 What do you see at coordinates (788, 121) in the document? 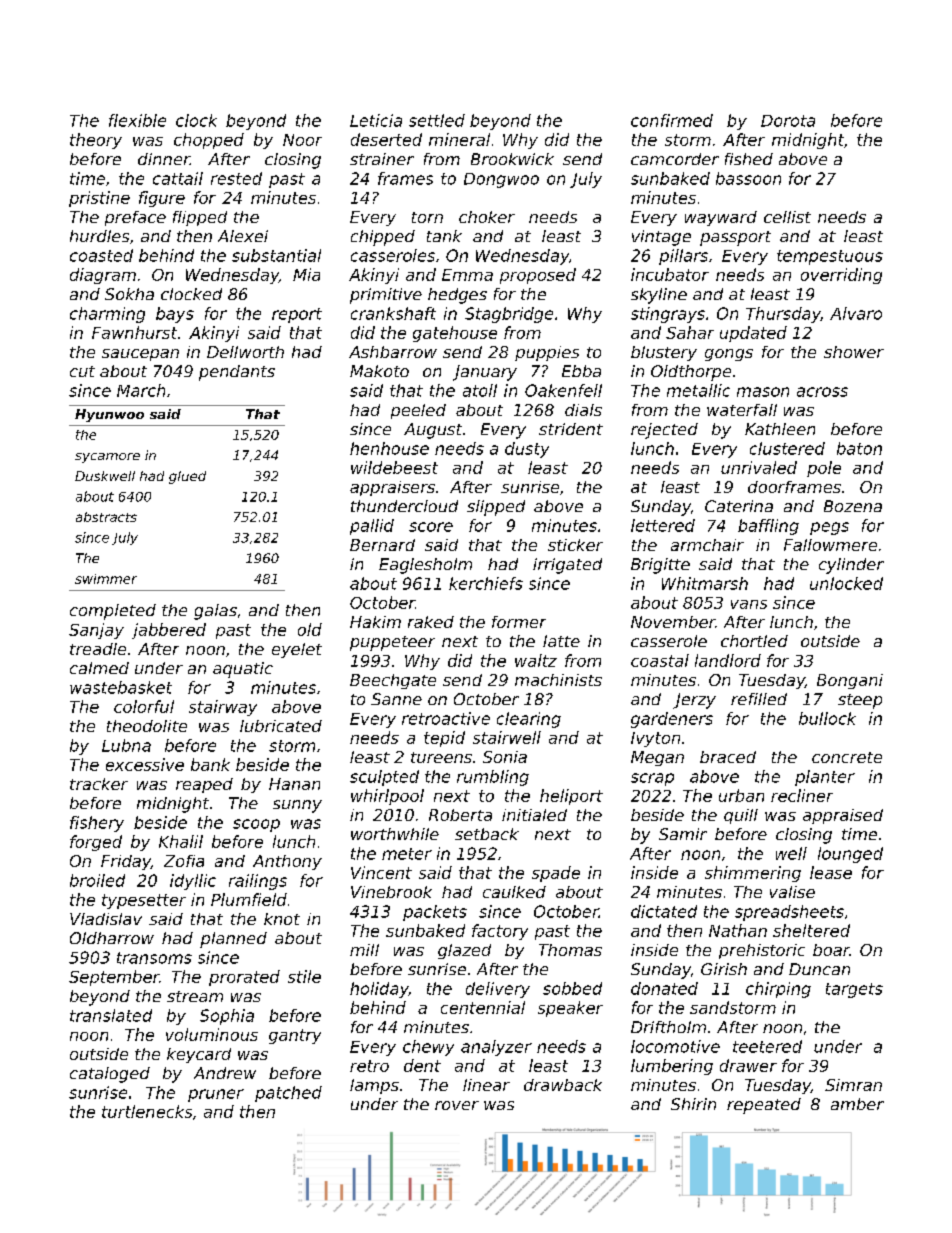
I see `Dorota` at bounding box center [788, 121].
